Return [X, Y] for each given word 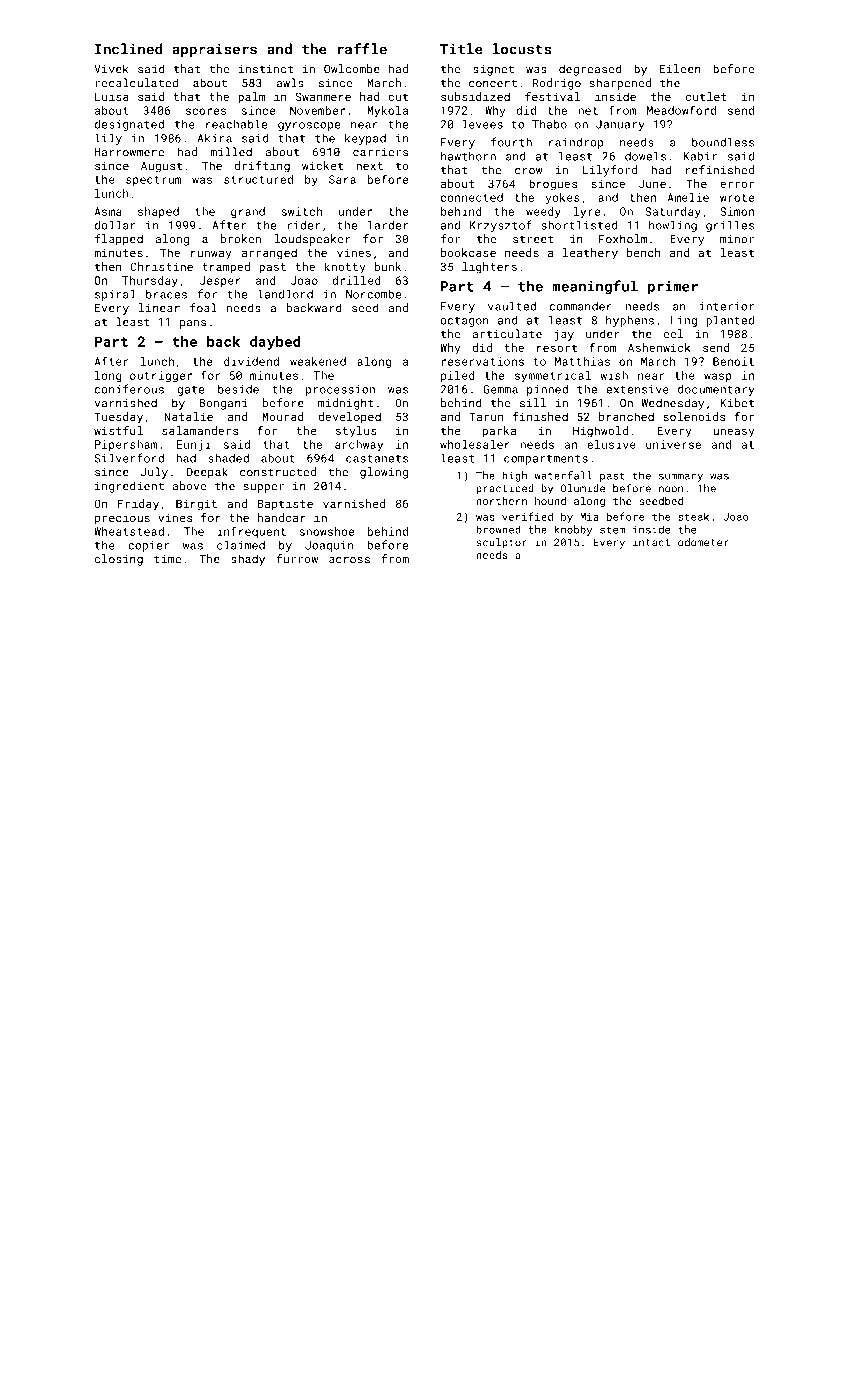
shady [248, 560]
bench [644, 252]
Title [461, 49]
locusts [522, 49]
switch [301, 211]
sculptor [502, 543]
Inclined [128, 49]
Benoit [733, 361]
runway [211, 255]
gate [190, 391]
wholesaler [475, 444]
